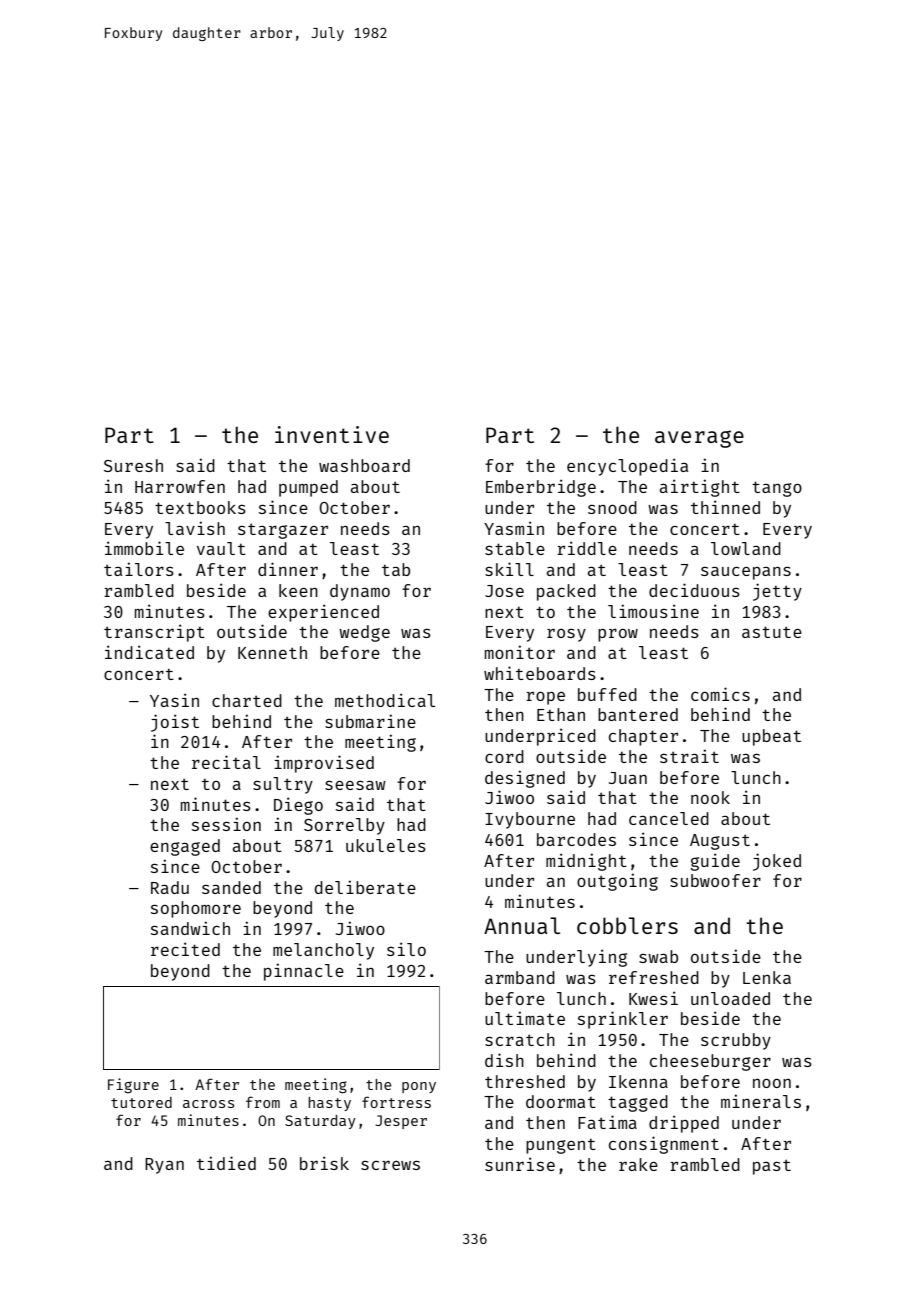 The image size is (924, 1314). I want to click on rake, so click(638, 1164).
